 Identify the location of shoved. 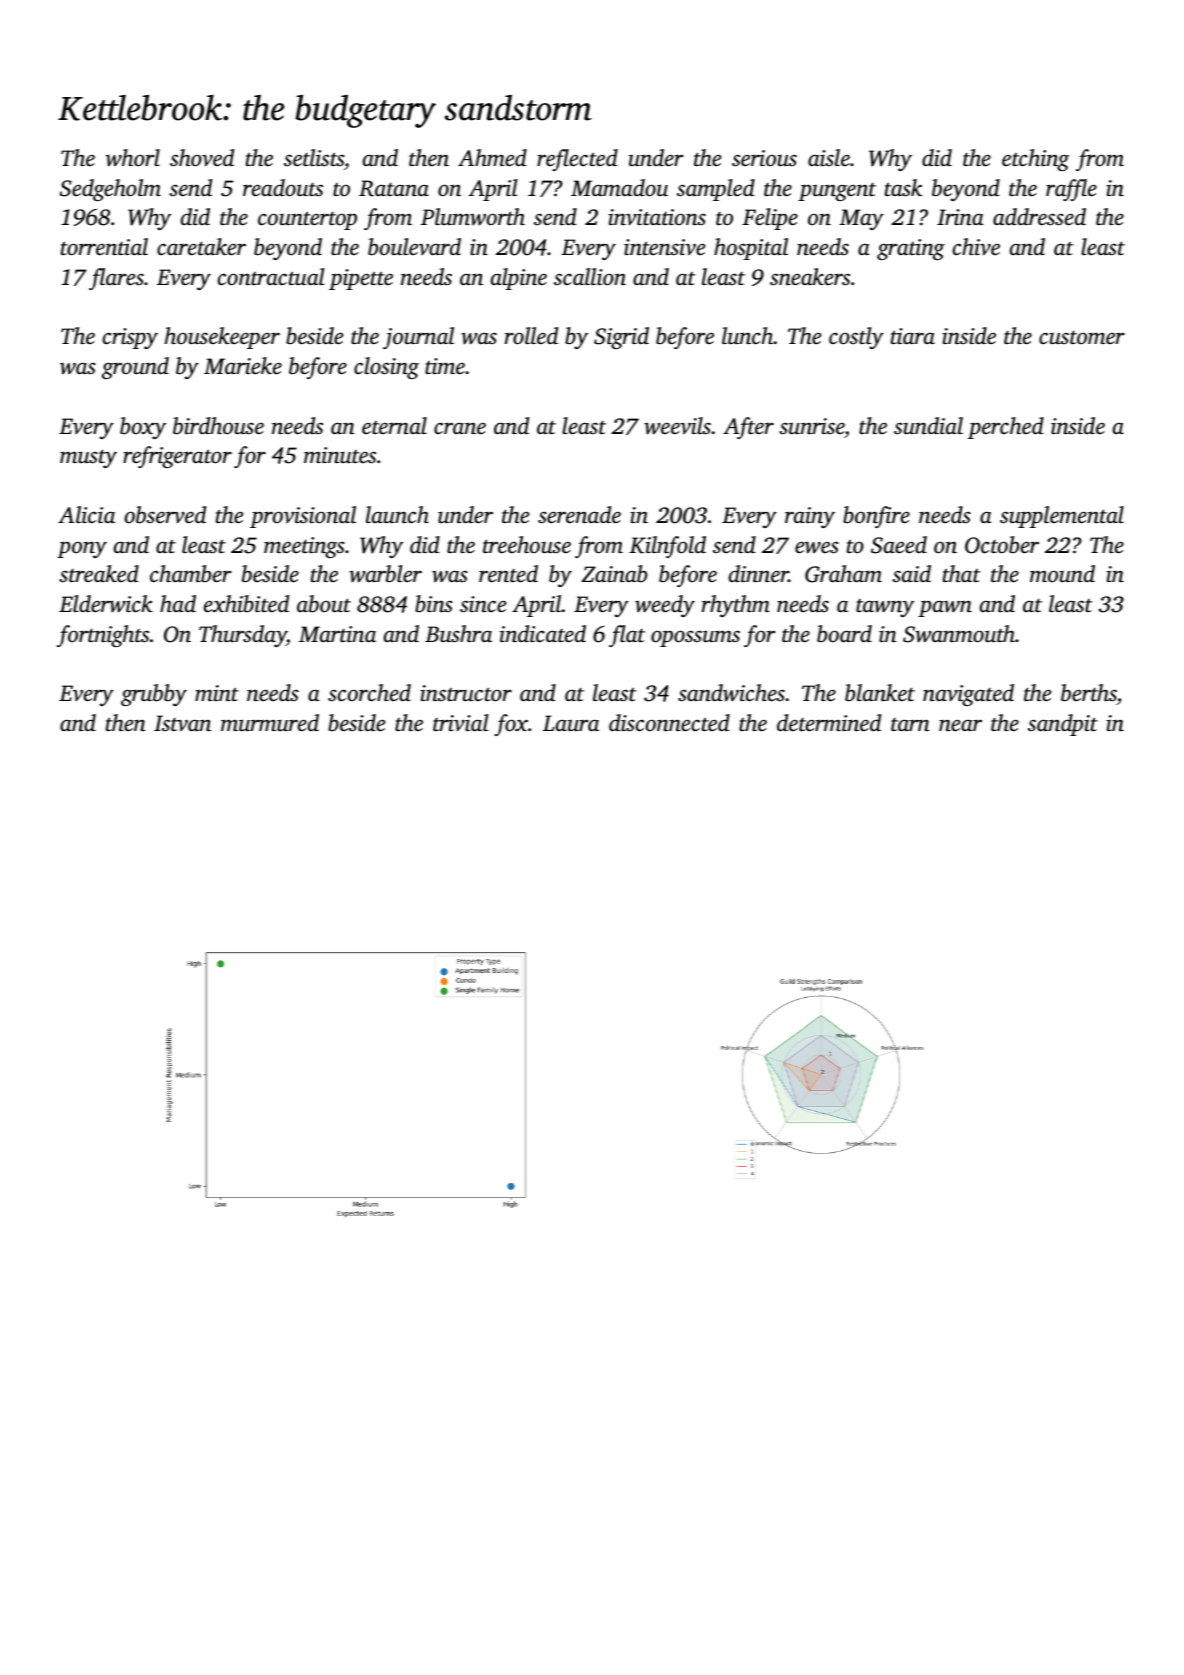
(202, 158).
